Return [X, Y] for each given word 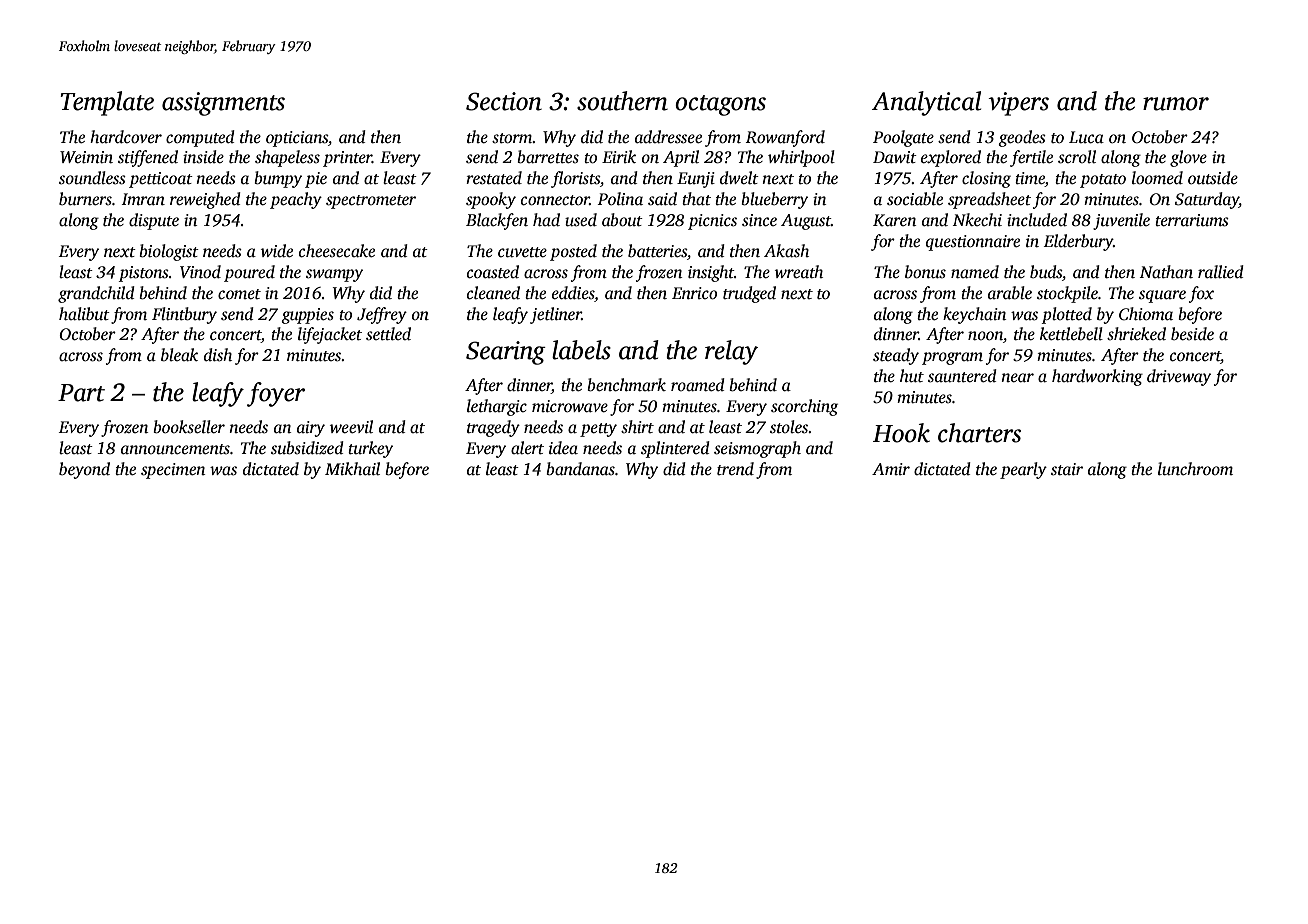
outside [1213, 178]
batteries [657, 251]
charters [979, 433]
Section [504, 101]
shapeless [287, 158]
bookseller [189, 427]
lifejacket [330, 335]
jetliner [556, 315]
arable [1010, 293]
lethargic [497, 407]
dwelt [739, 178]
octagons [720, 105]
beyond [84, 470]
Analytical [926, 103]
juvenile [1121, 221]
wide [277, 251]
